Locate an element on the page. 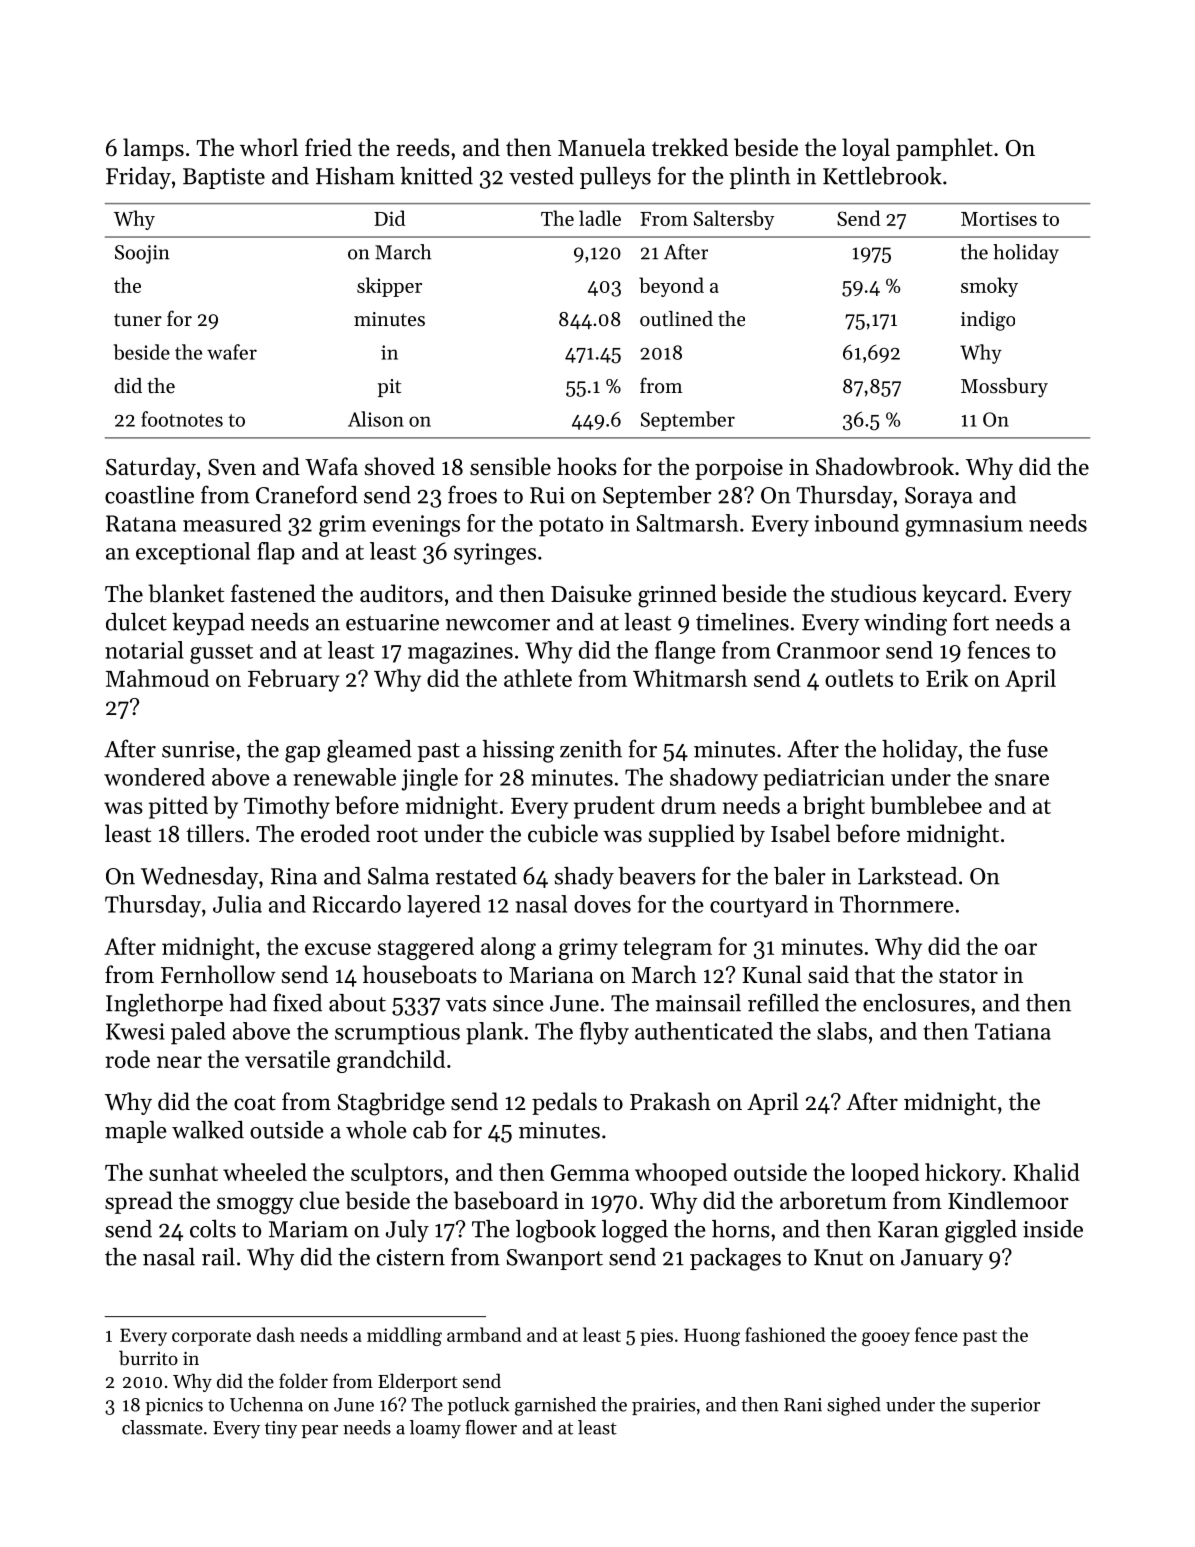 The image size is (1195, 1547). tuner is located at coordinates (138, 319).
